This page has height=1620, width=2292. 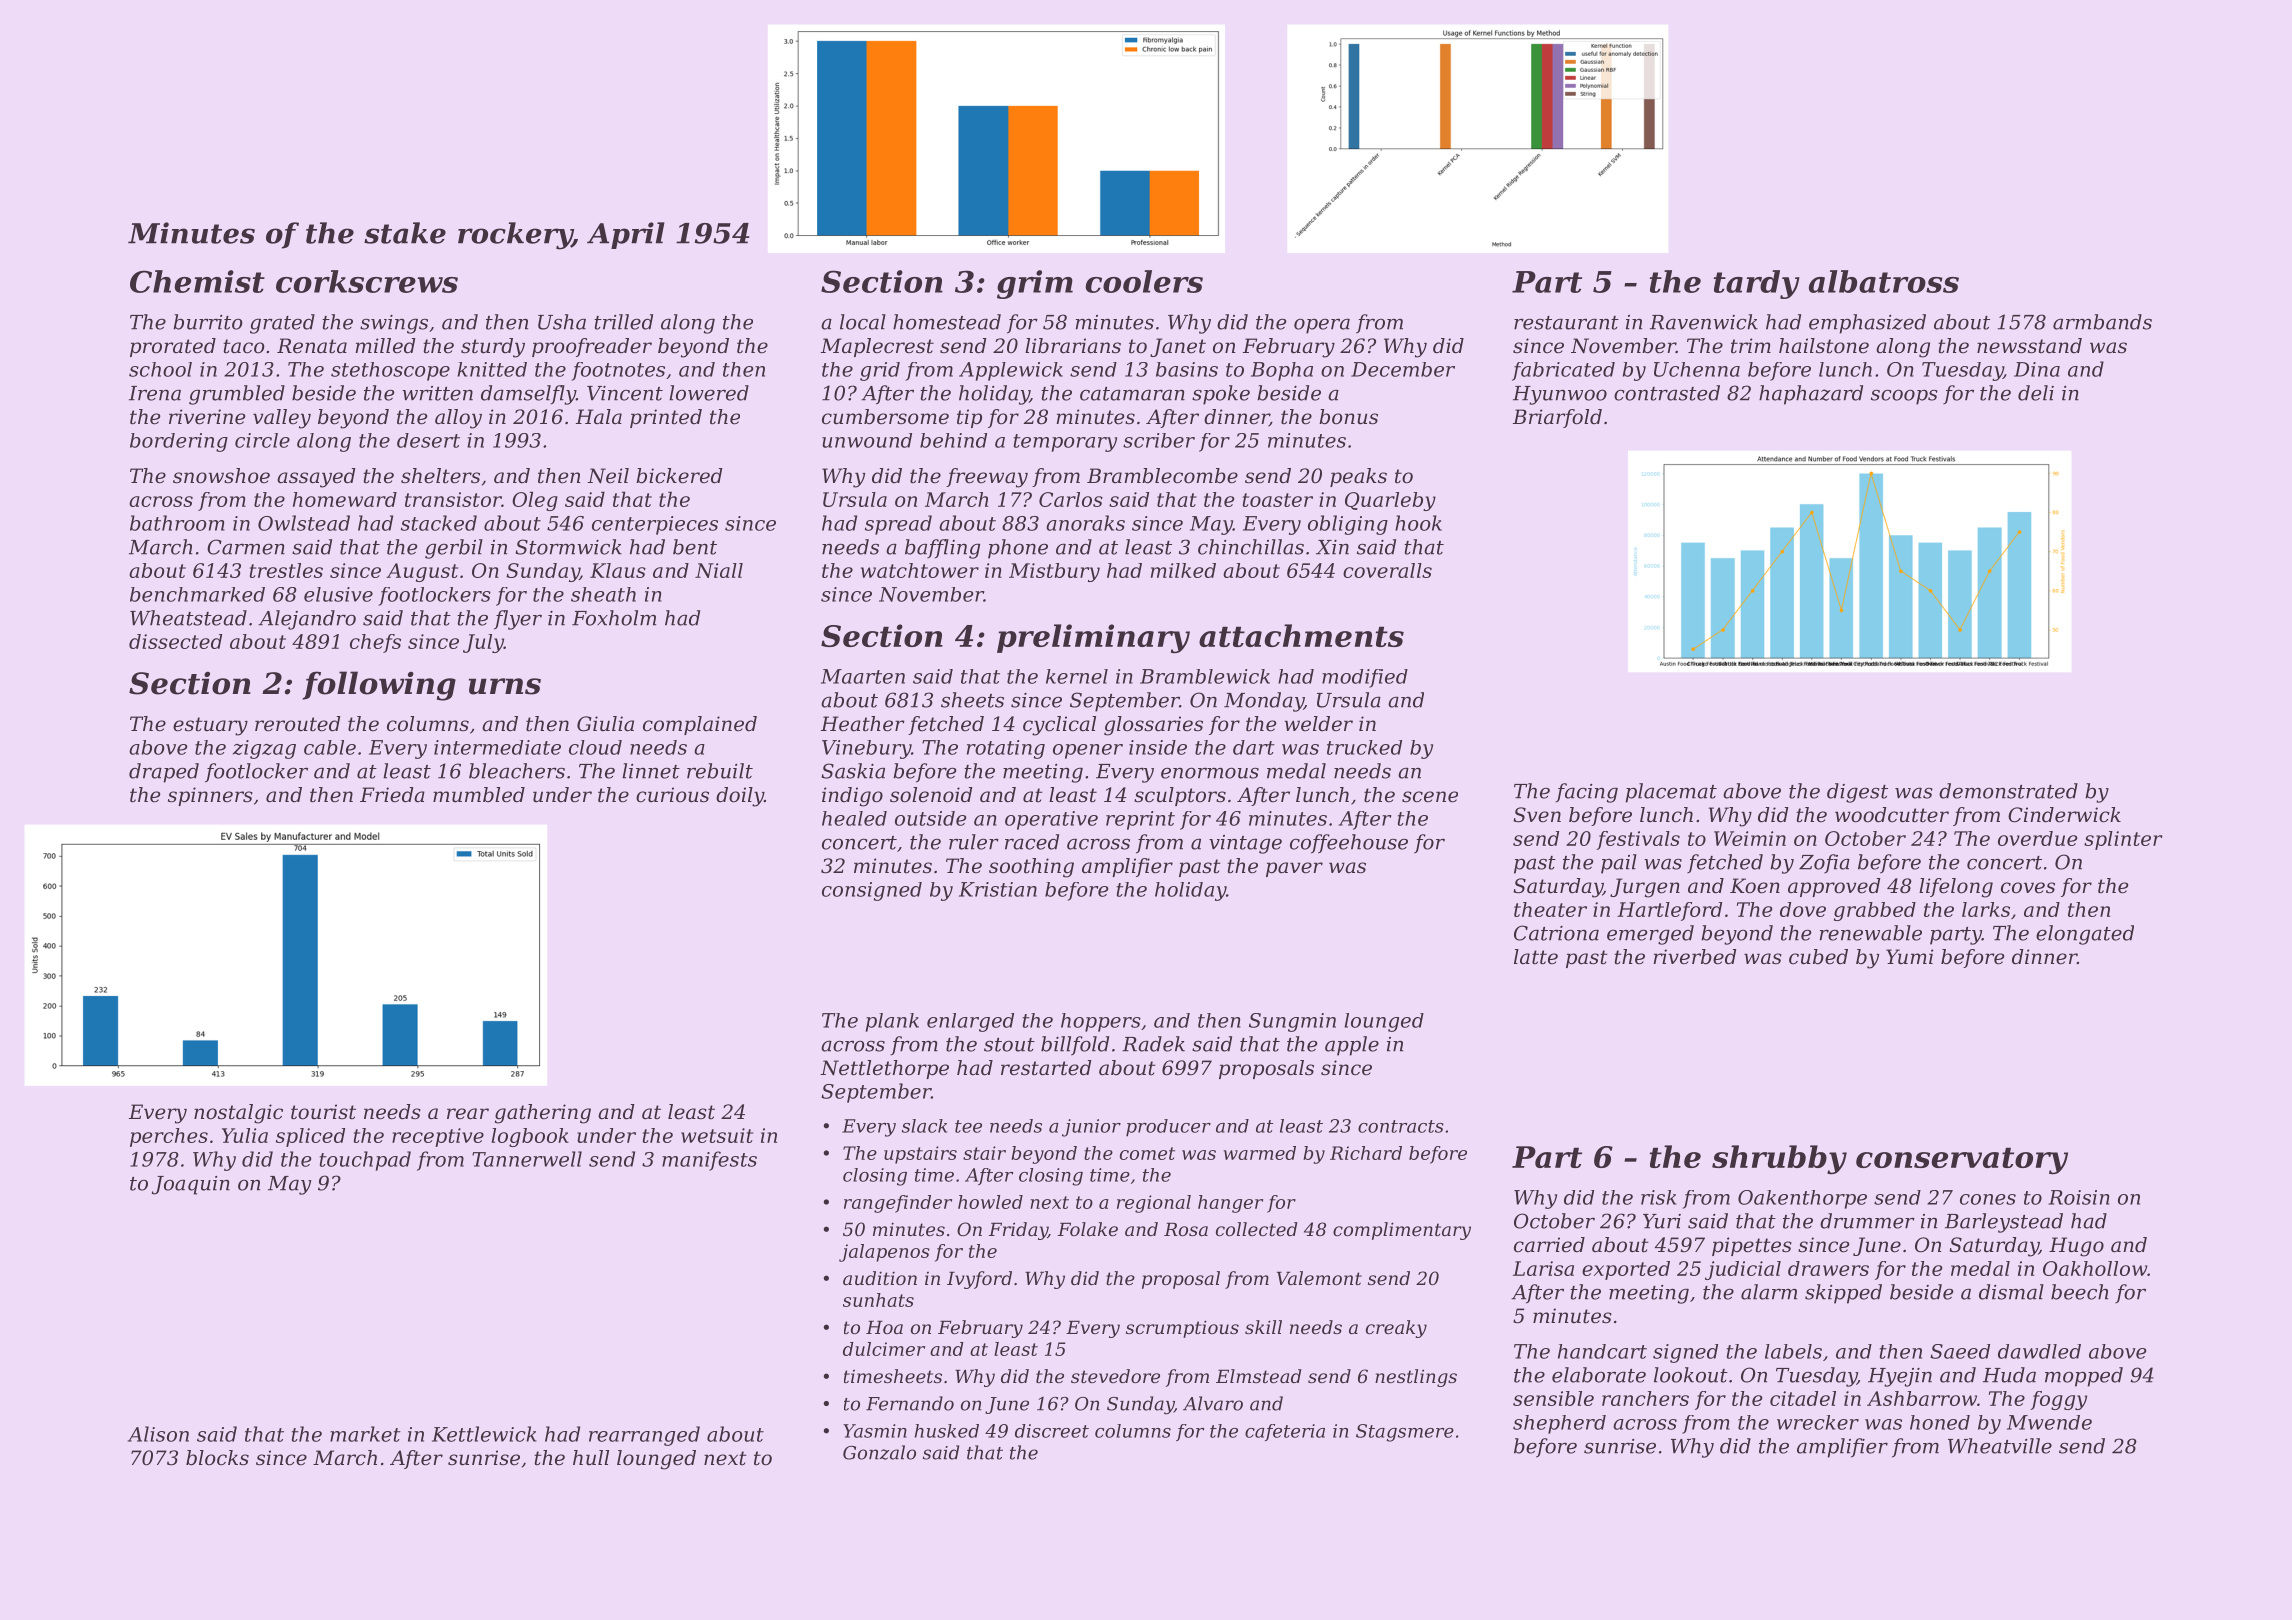 What do you see at coordinates (312, 346) in the page?
I see `Renata` at bounding box center [312, 346].
